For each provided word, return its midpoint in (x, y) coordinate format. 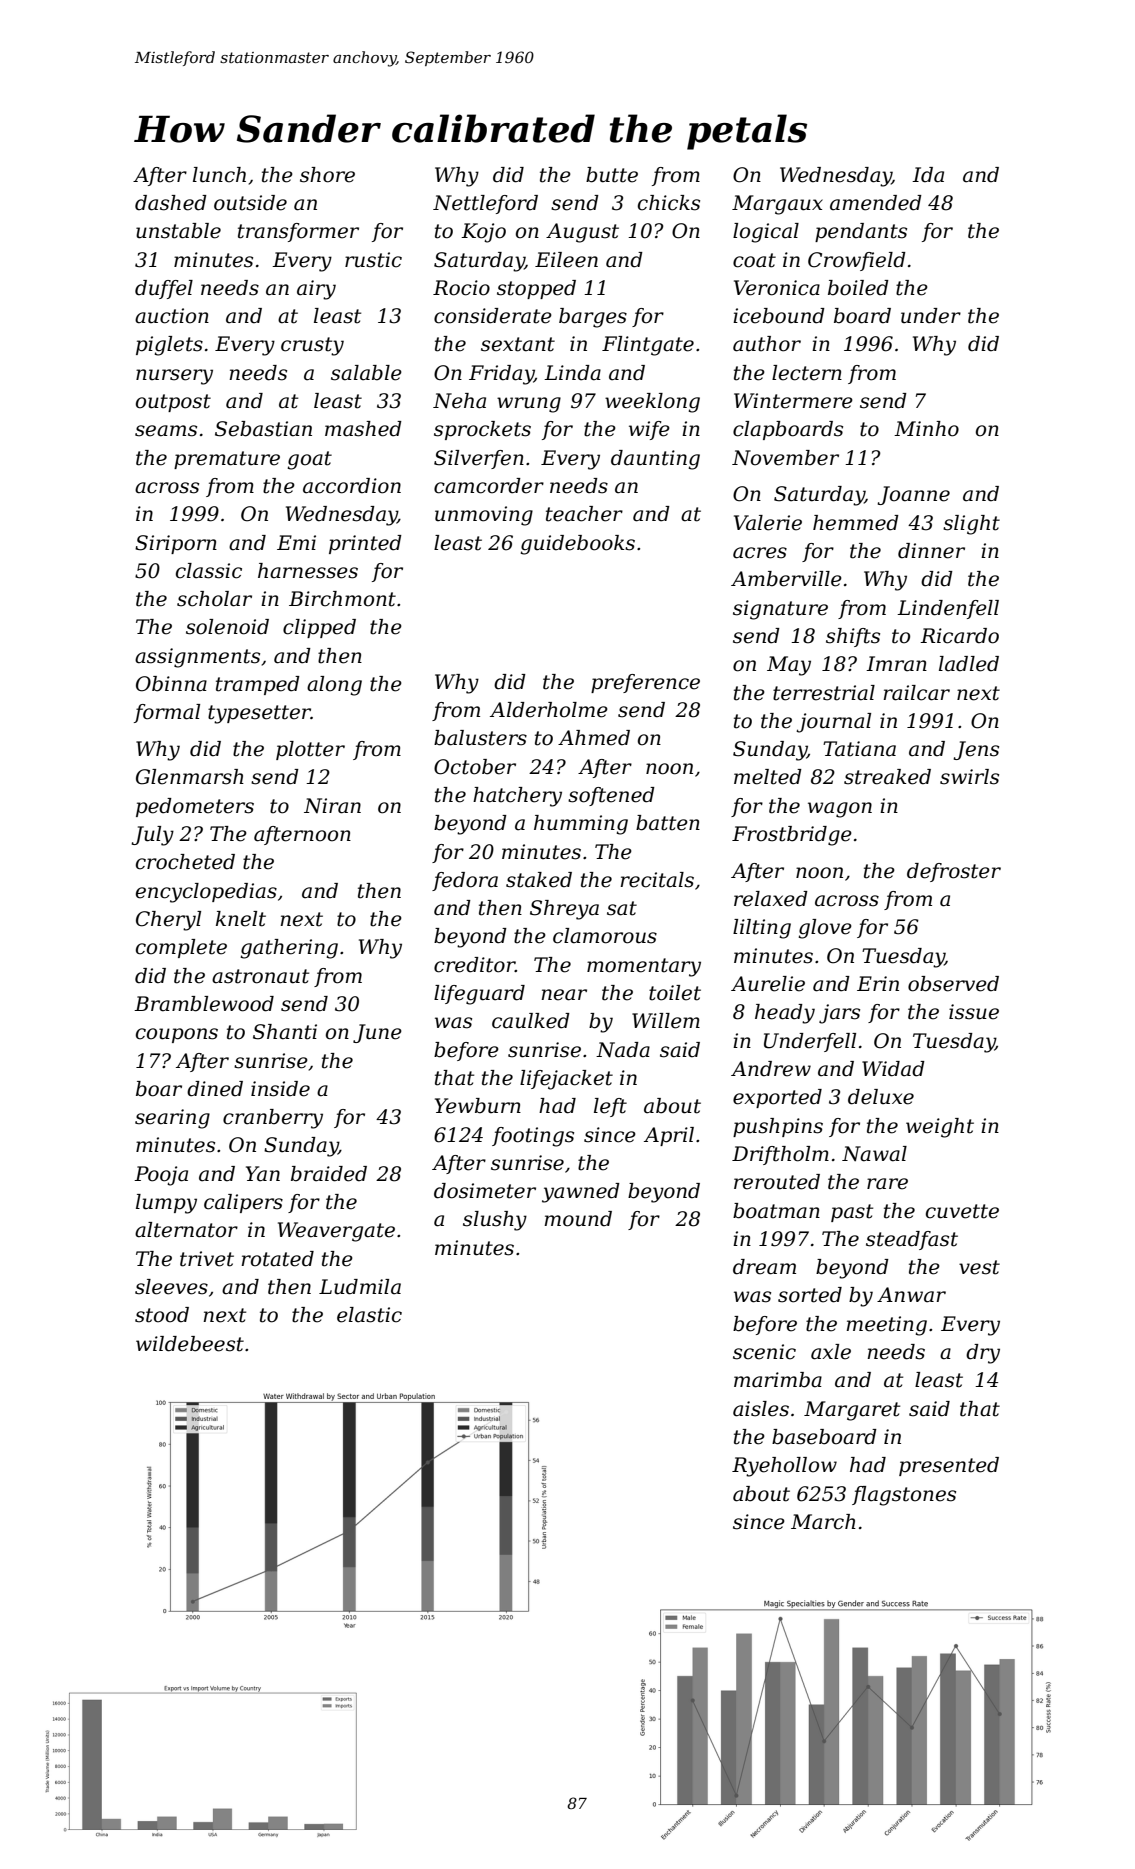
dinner (931, 551)
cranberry (273, 1119)
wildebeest (190, 1344)
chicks (669, 203)
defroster (954, 872)
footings (533, 1137)
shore (327, 175)
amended (876, 203)
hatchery (517, 797)
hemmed (856, 523)
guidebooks (578, 545)
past (852, 1213)
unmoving (484, 516)
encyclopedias (206, 893)
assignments (197, 658)
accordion (352, 486)
